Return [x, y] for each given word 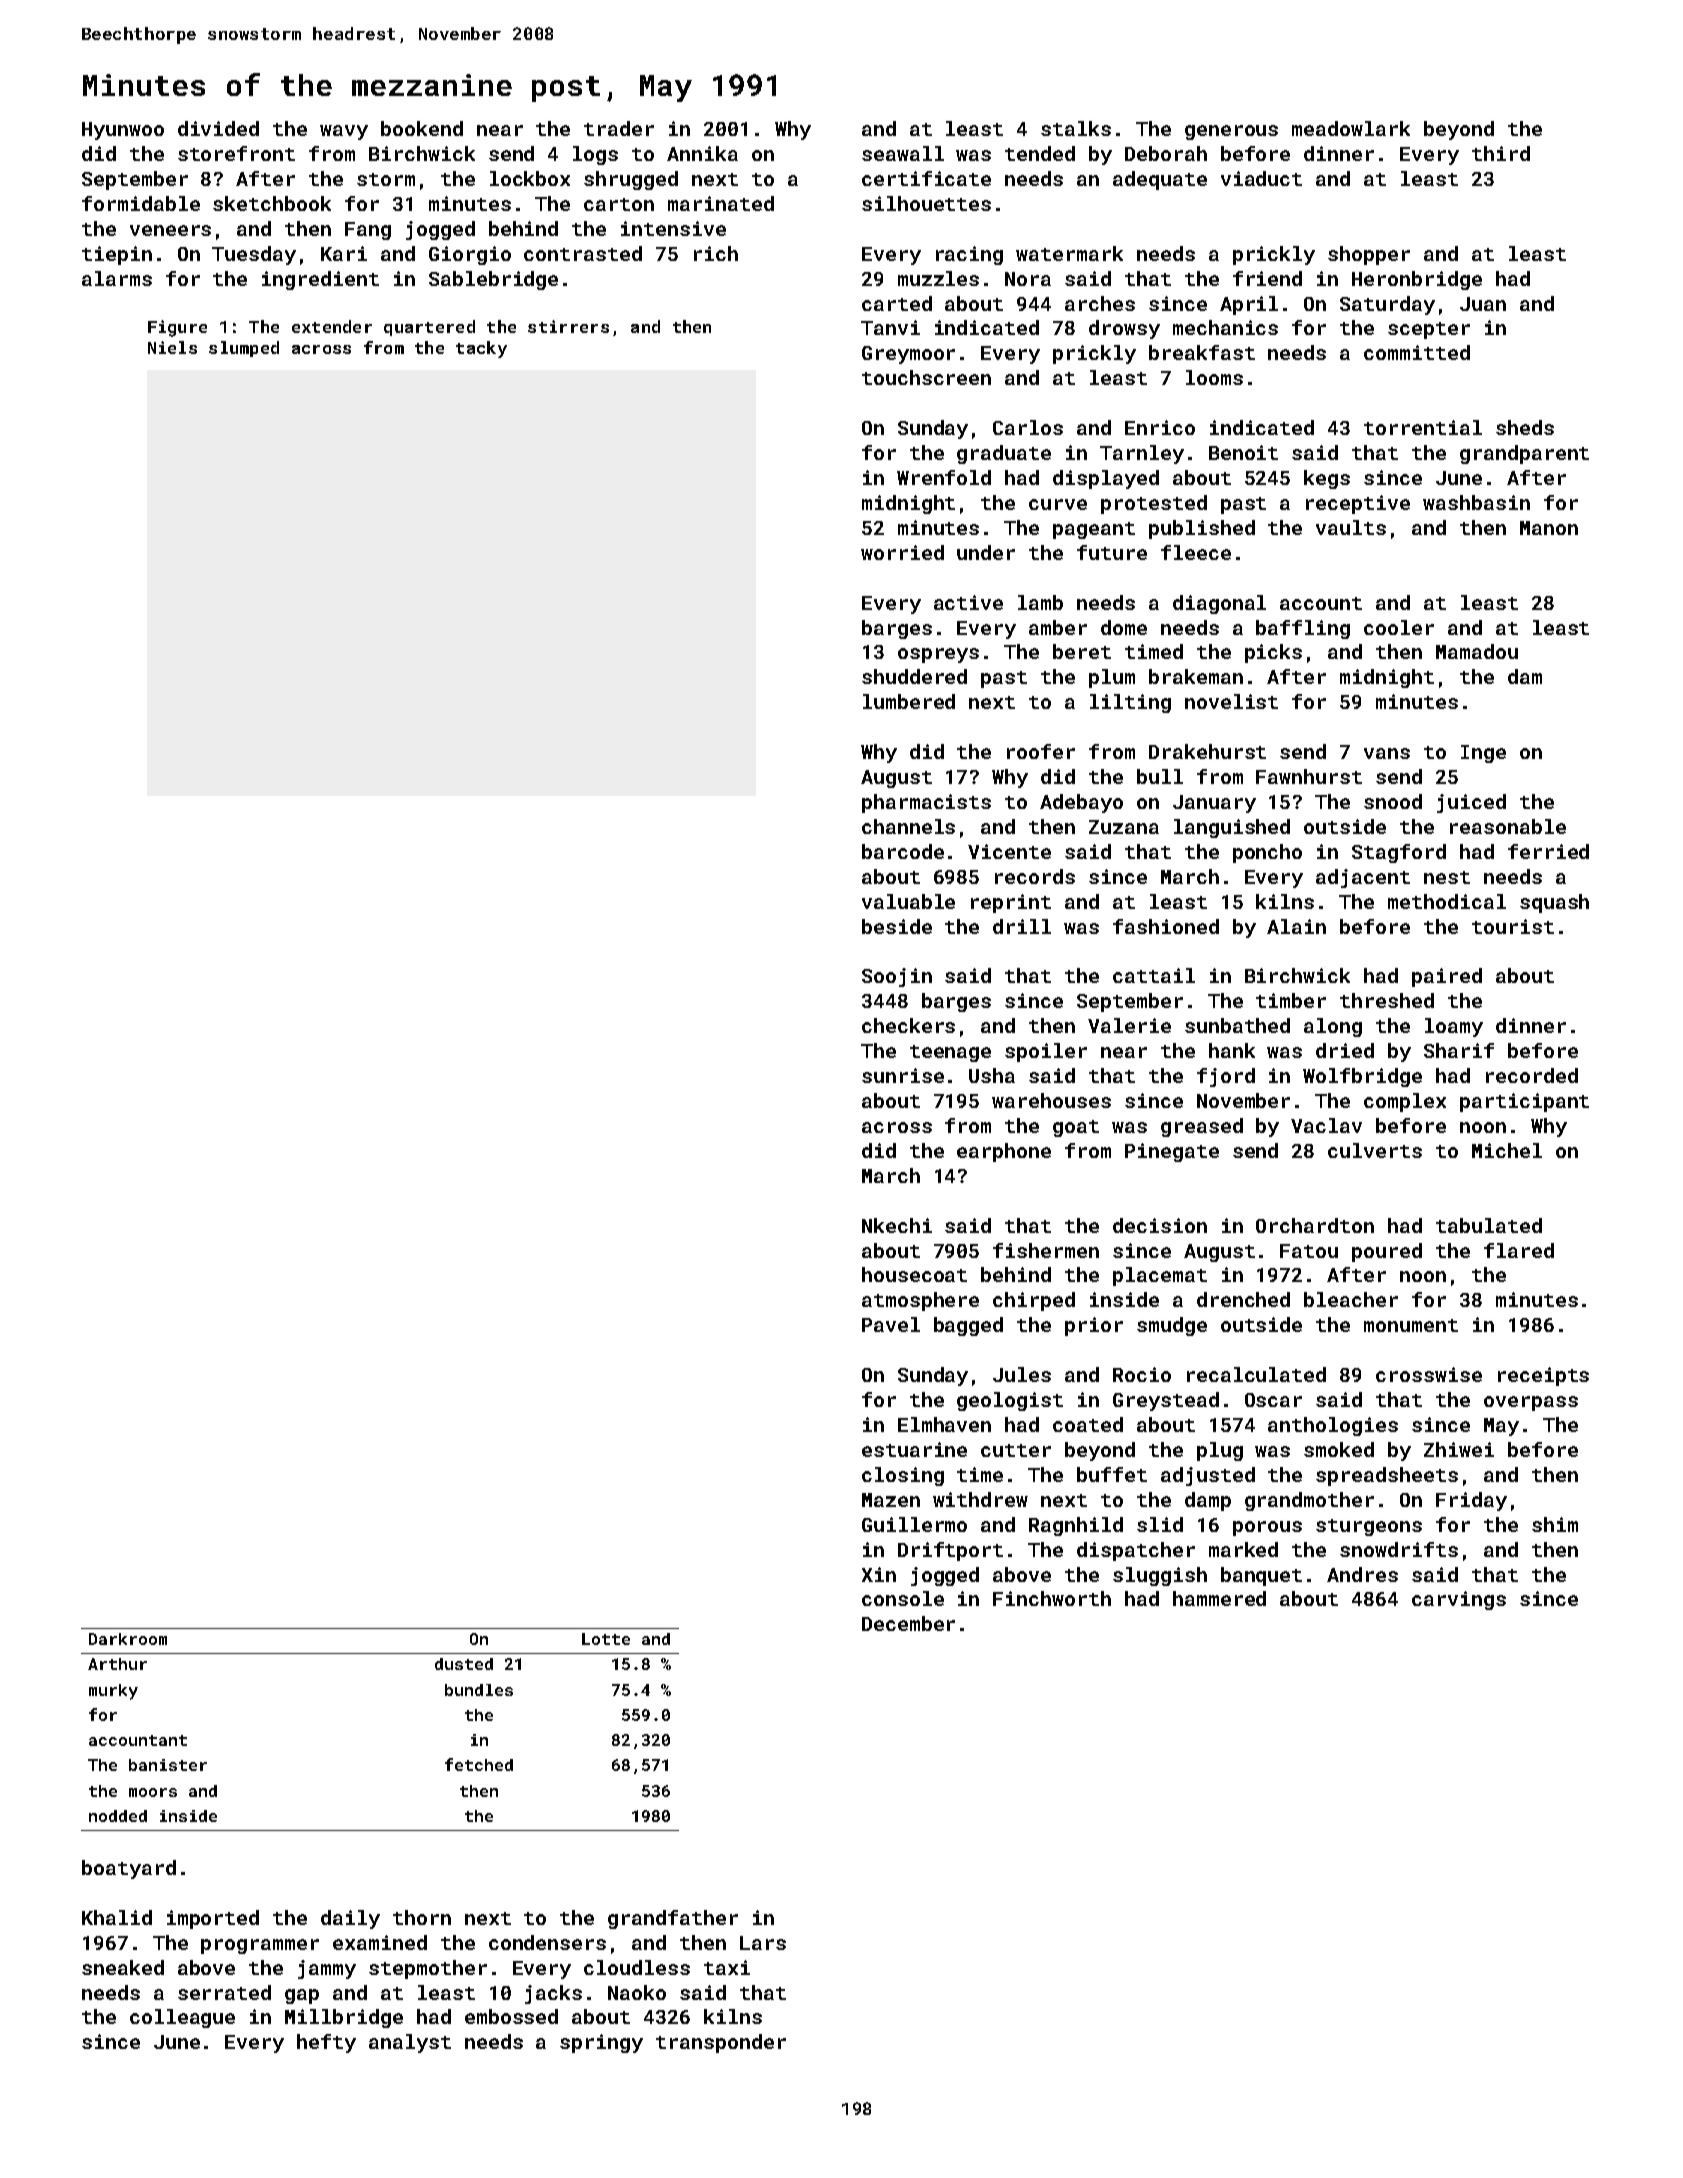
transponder [721, 2043]
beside [897, 926]
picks [1273, 653]
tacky [481, 349]
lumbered [909, 701]
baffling [1303, 629]
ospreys [938, 655]
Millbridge [344, 2018]
